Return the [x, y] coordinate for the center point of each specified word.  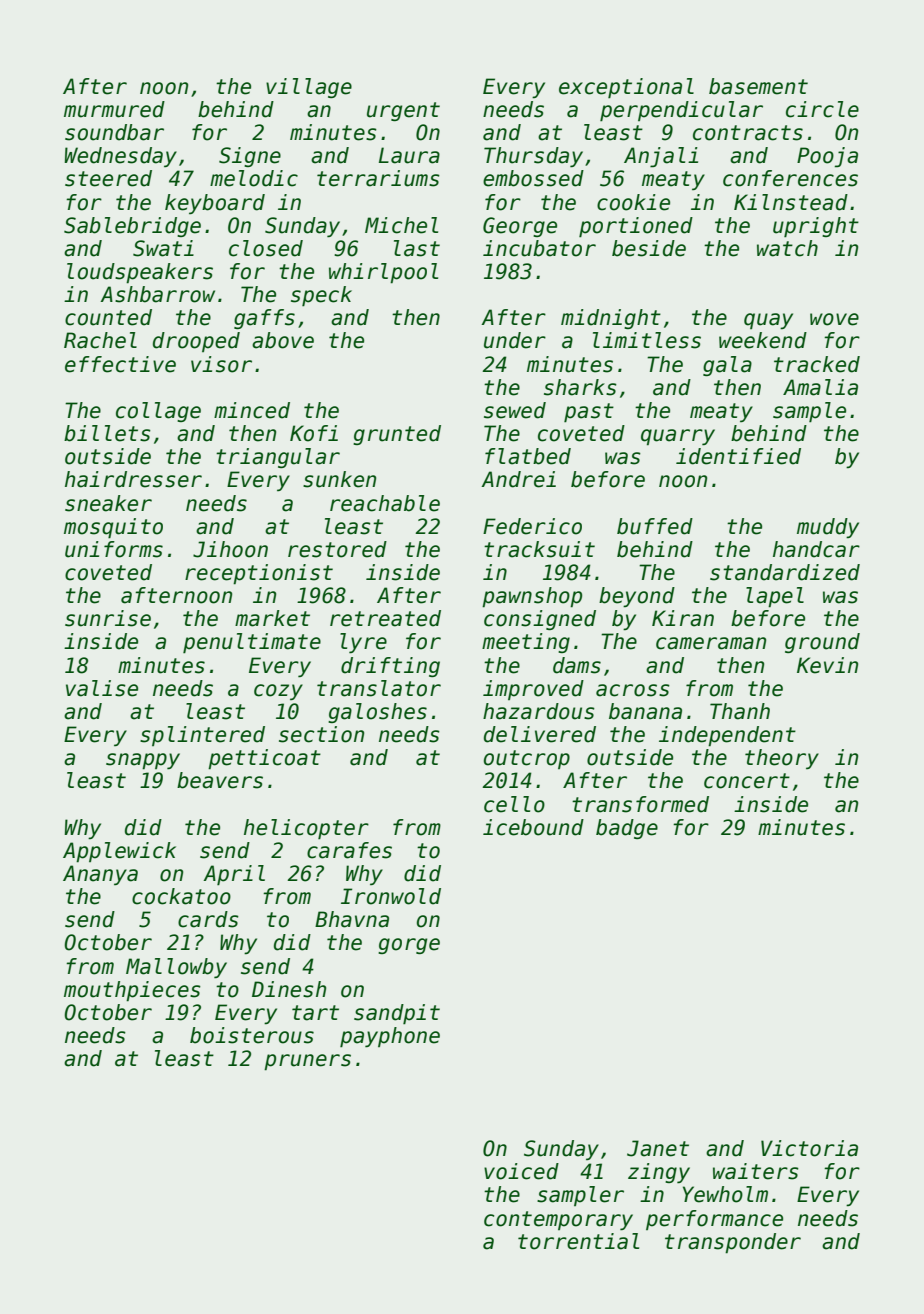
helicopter [306, 829]
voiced [521, 1171]
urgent [403, 111]
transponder [733, 1243]
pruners [307, 1062]
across [633, 690]
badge [627, 829]
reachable [385, 503]
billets [107, 433]
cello [514, 804]
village [309, 88]
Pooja [827, 157]
